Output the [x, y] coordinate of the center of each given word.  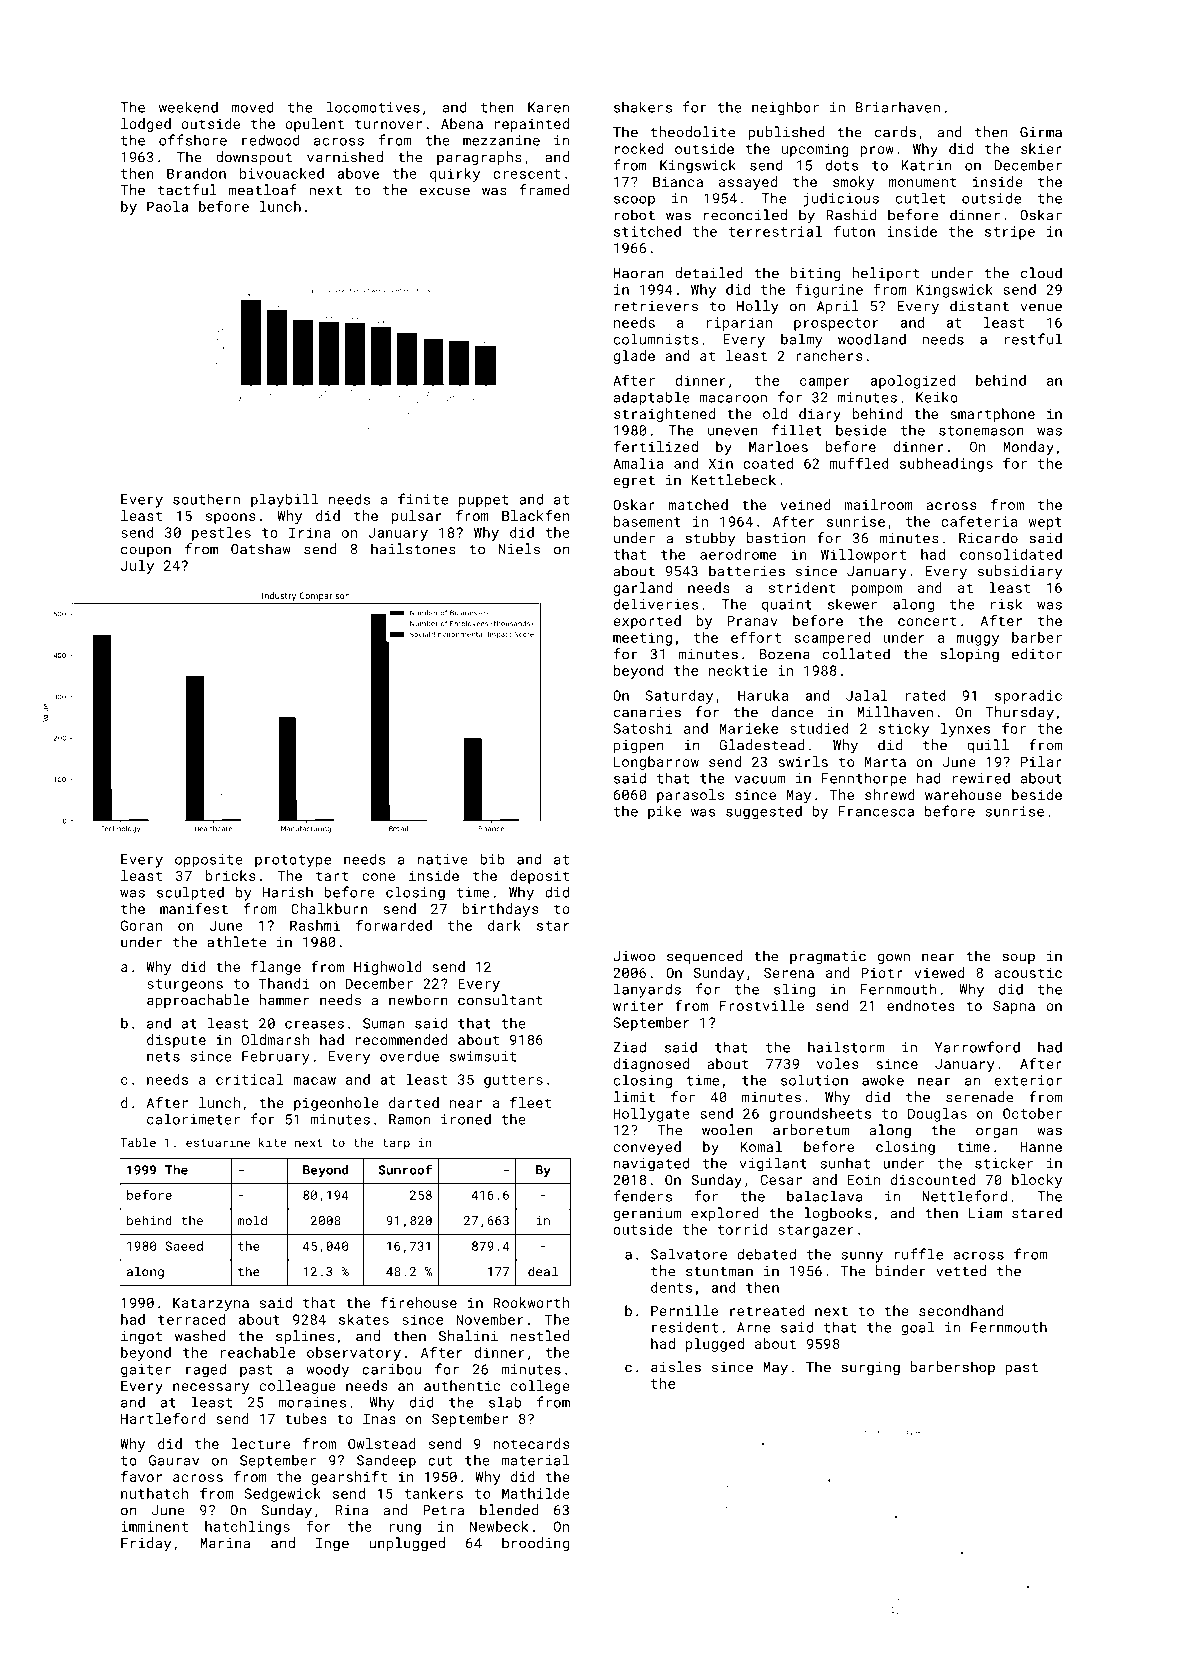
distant [979, 306]
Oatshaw [261, 549]
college [540, 1387]
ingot [141, 1337]
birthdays [500, 910]
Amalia [638, 463]
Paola [167, 206]
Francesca [876, 811]
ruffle [918, 1254]
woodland [872, 339]
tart [332, 876]
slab [505, 1402]
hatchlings [247, 1528]
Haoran [638, 273]
